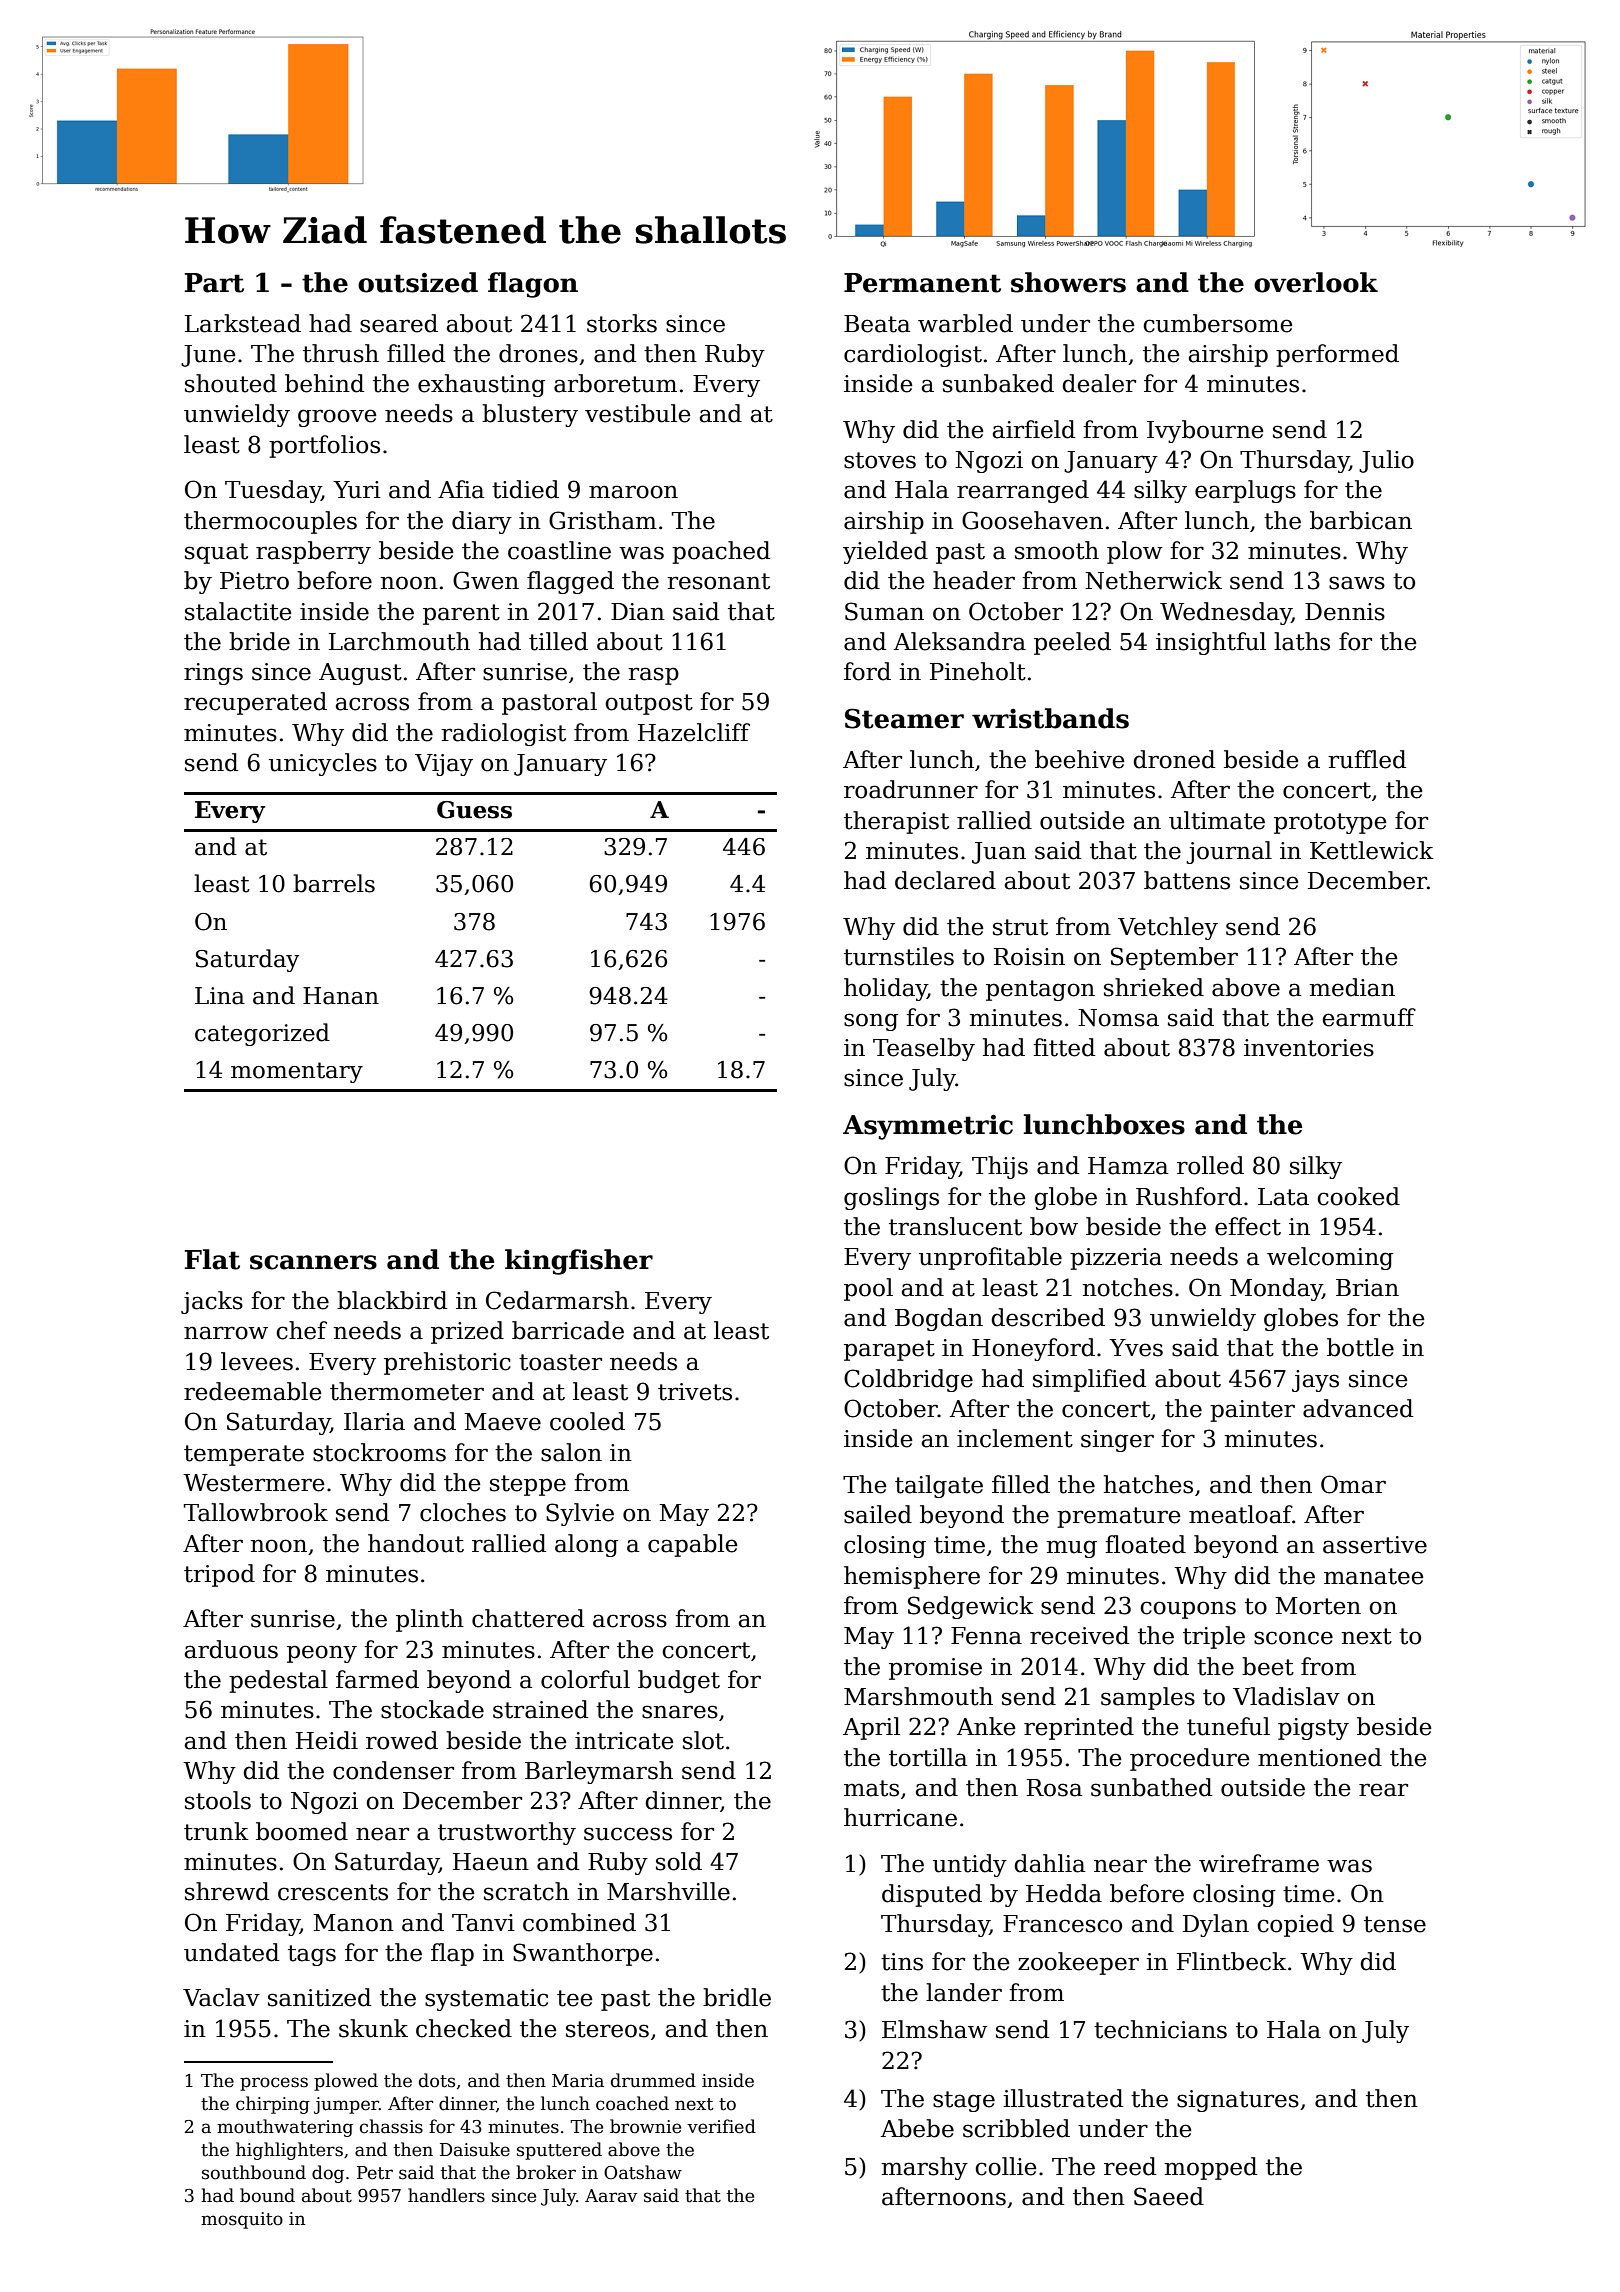 The height and width of the screenshot is (2292, 1620). Describe the element at coordinates (877, 324) in the screenshot. I see `Beata` at that location.
